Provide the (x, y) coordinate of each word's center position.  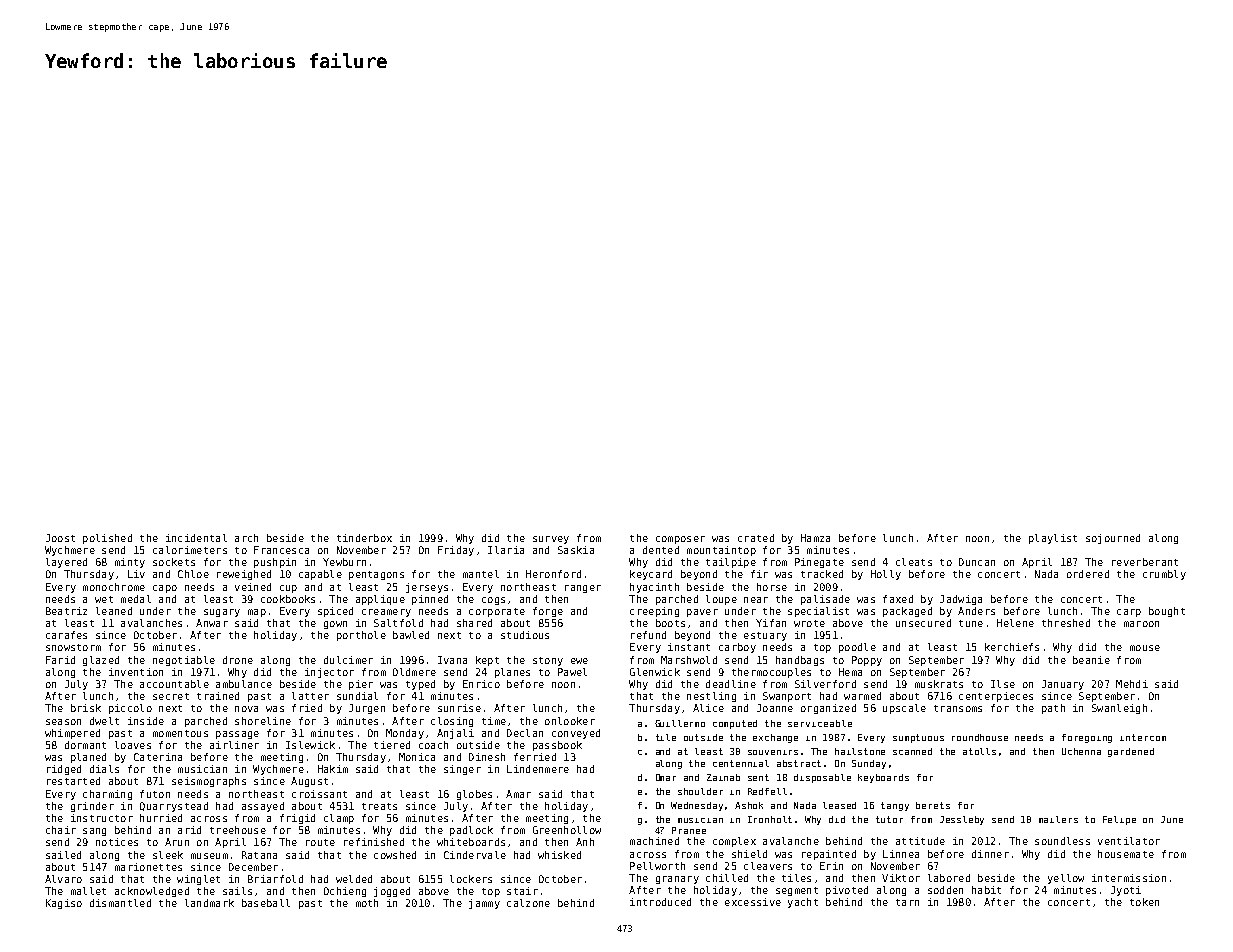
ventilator (1129, 841)
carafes (66, 635)
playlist (1053, 539)
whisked (559, 855)
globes (474, 795)
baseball (266, 903)
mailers (1058, 819)
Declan (525, 733)
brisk (86, 708)
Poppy (867, 661)
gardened (1131, 752)
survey (551, 540)
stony (548, 661)
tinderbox (364, 538)
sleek (168, 855)
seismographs (209, 782)
